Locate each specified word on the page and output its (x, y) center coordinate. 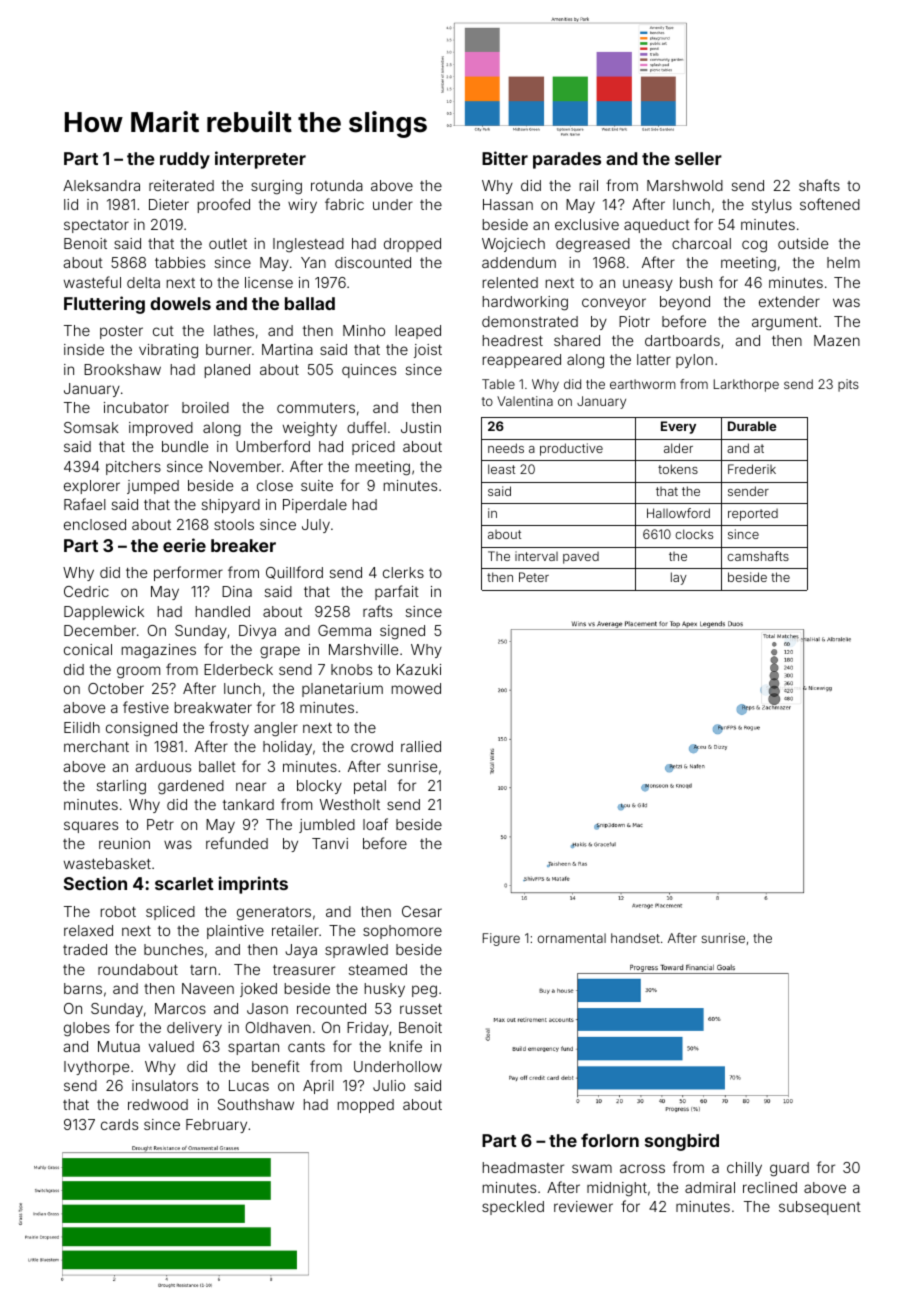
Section (95, 883)
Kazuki (419, 669)
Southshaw (256, 1104)
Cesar (422, 911)
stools (234, 524)
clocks (694, 534)
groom (138, 672)
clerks (403, 572)
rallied (421, 746)
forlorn (610, 1140)
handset (635, 938)
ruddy (185, 160)
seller (698, 158)
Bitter (505, 158)
